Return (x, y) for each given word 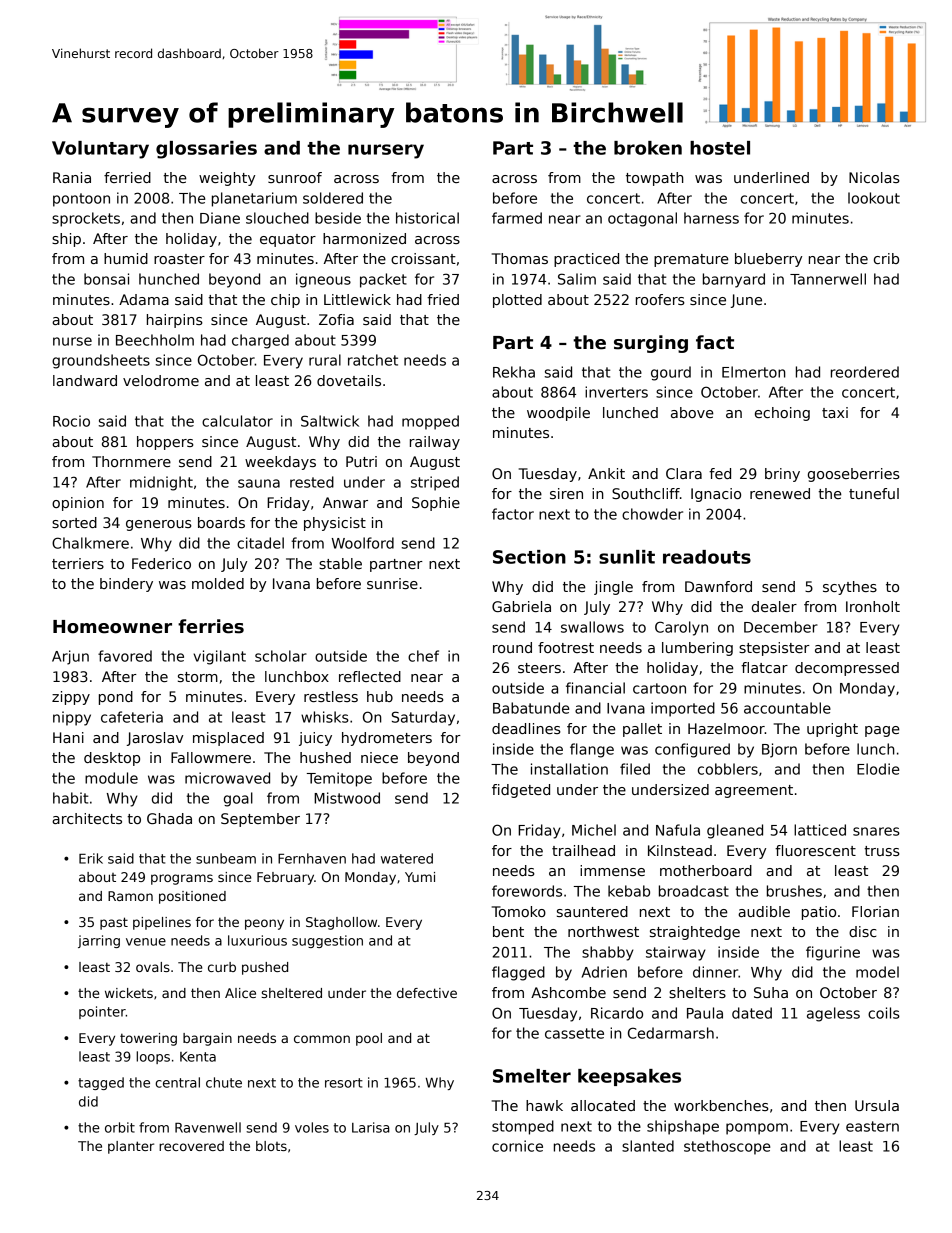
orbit (120, 1127)
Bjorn (779, 750)
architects (87, 818)
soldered (333, 198)
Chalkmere (90, 543)
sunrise (392, 583)
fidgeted (521, 791)
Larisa (371, 1127)
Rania (72, 177)
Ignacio (716, 495)
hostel (720, 148)
